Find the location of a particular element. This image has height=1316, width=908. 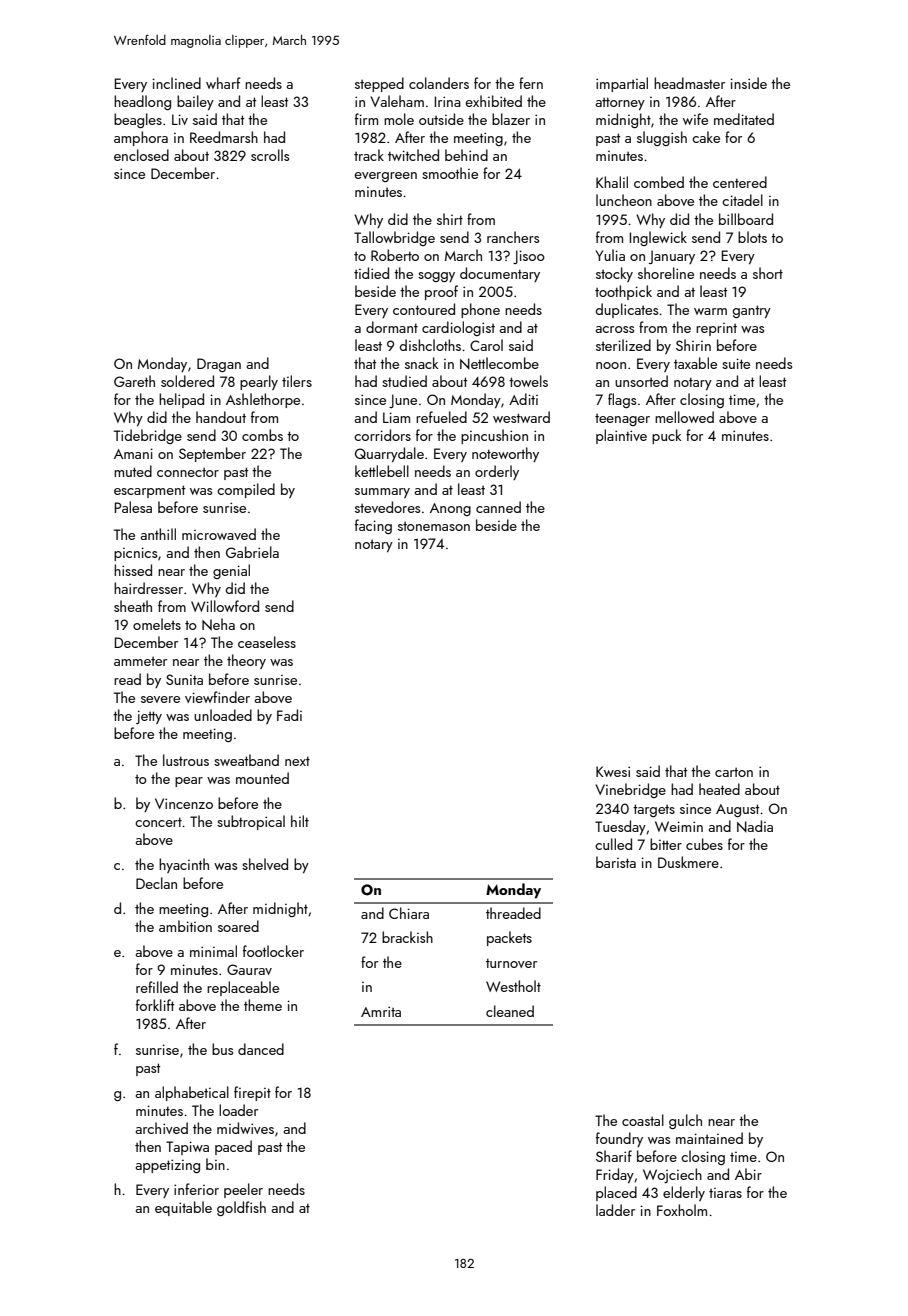

hissed is located at coordinates (133, 570).
